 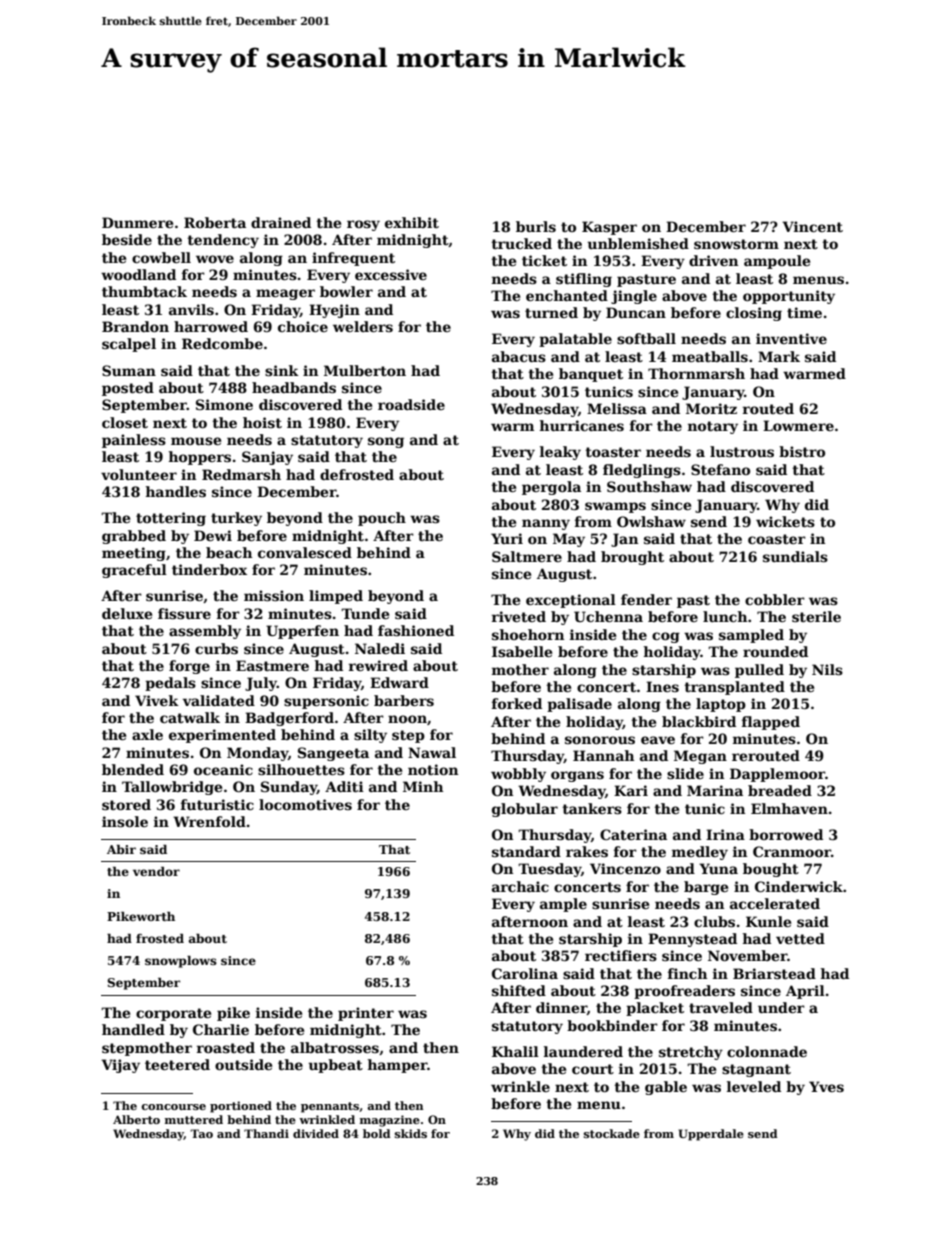 What do you see at coordinates (609, 228) in the screenshot?
I see `Kasper` at bounding box center [609, 228].
